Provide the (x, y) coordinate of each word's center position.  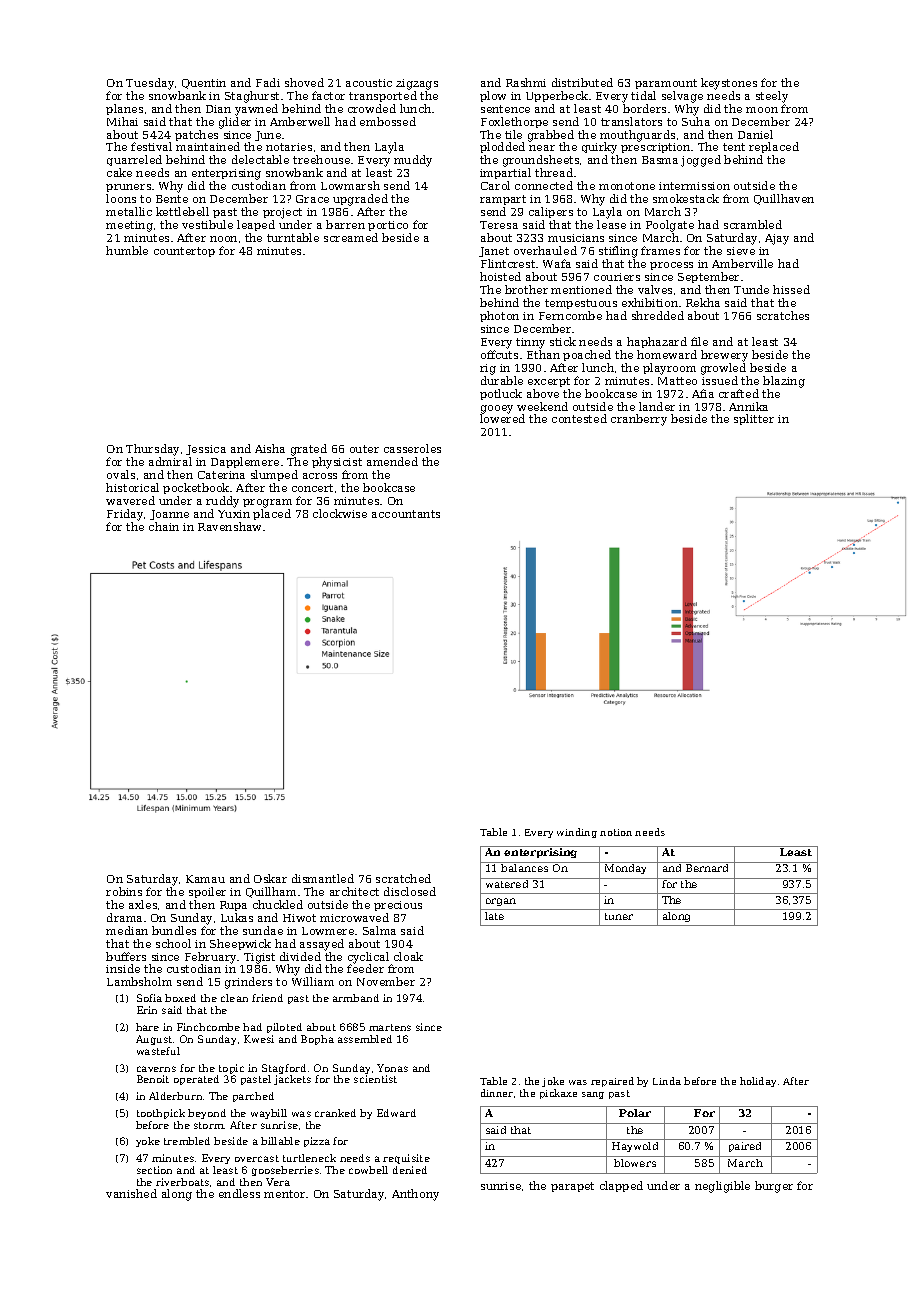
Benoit (153, 1079)
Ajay (777, 239)
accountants (406, 514)
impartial (505, 173)
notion (616, 832)
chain (164, 526)
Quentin (204, 84)
